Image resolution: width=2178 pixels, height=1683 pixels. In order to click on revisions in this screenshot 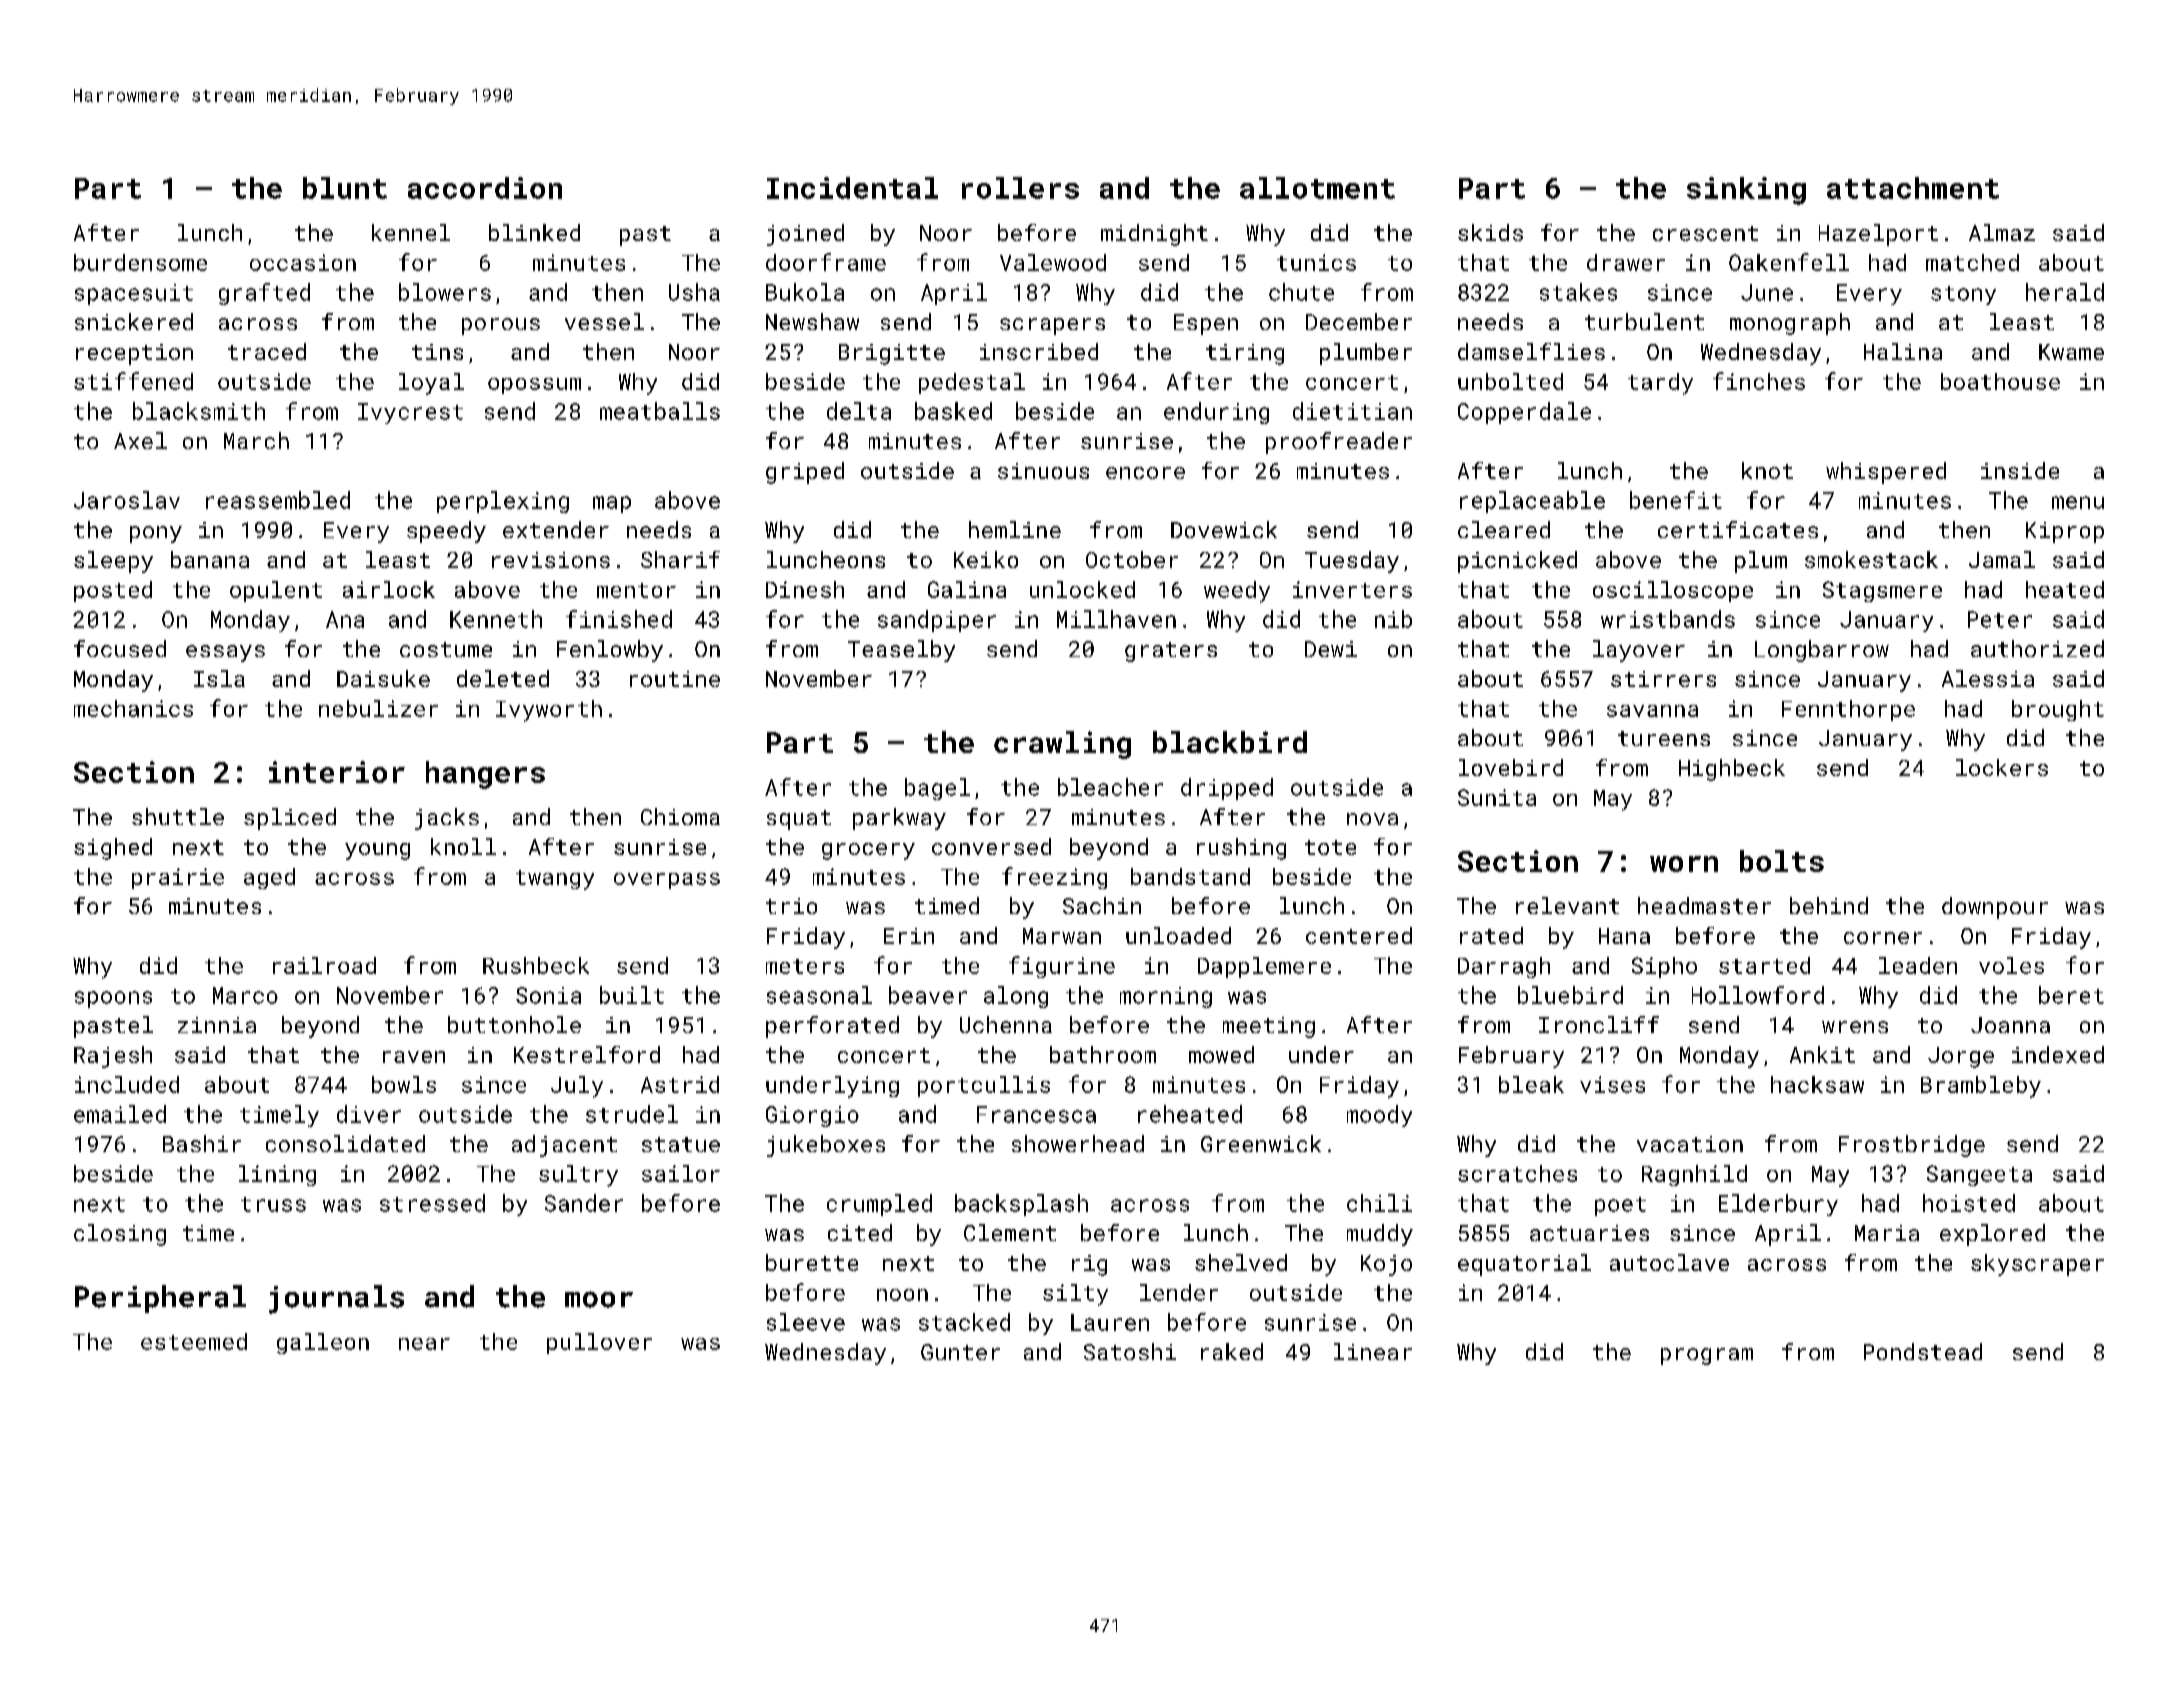, I will do `click(551, 560)`.
